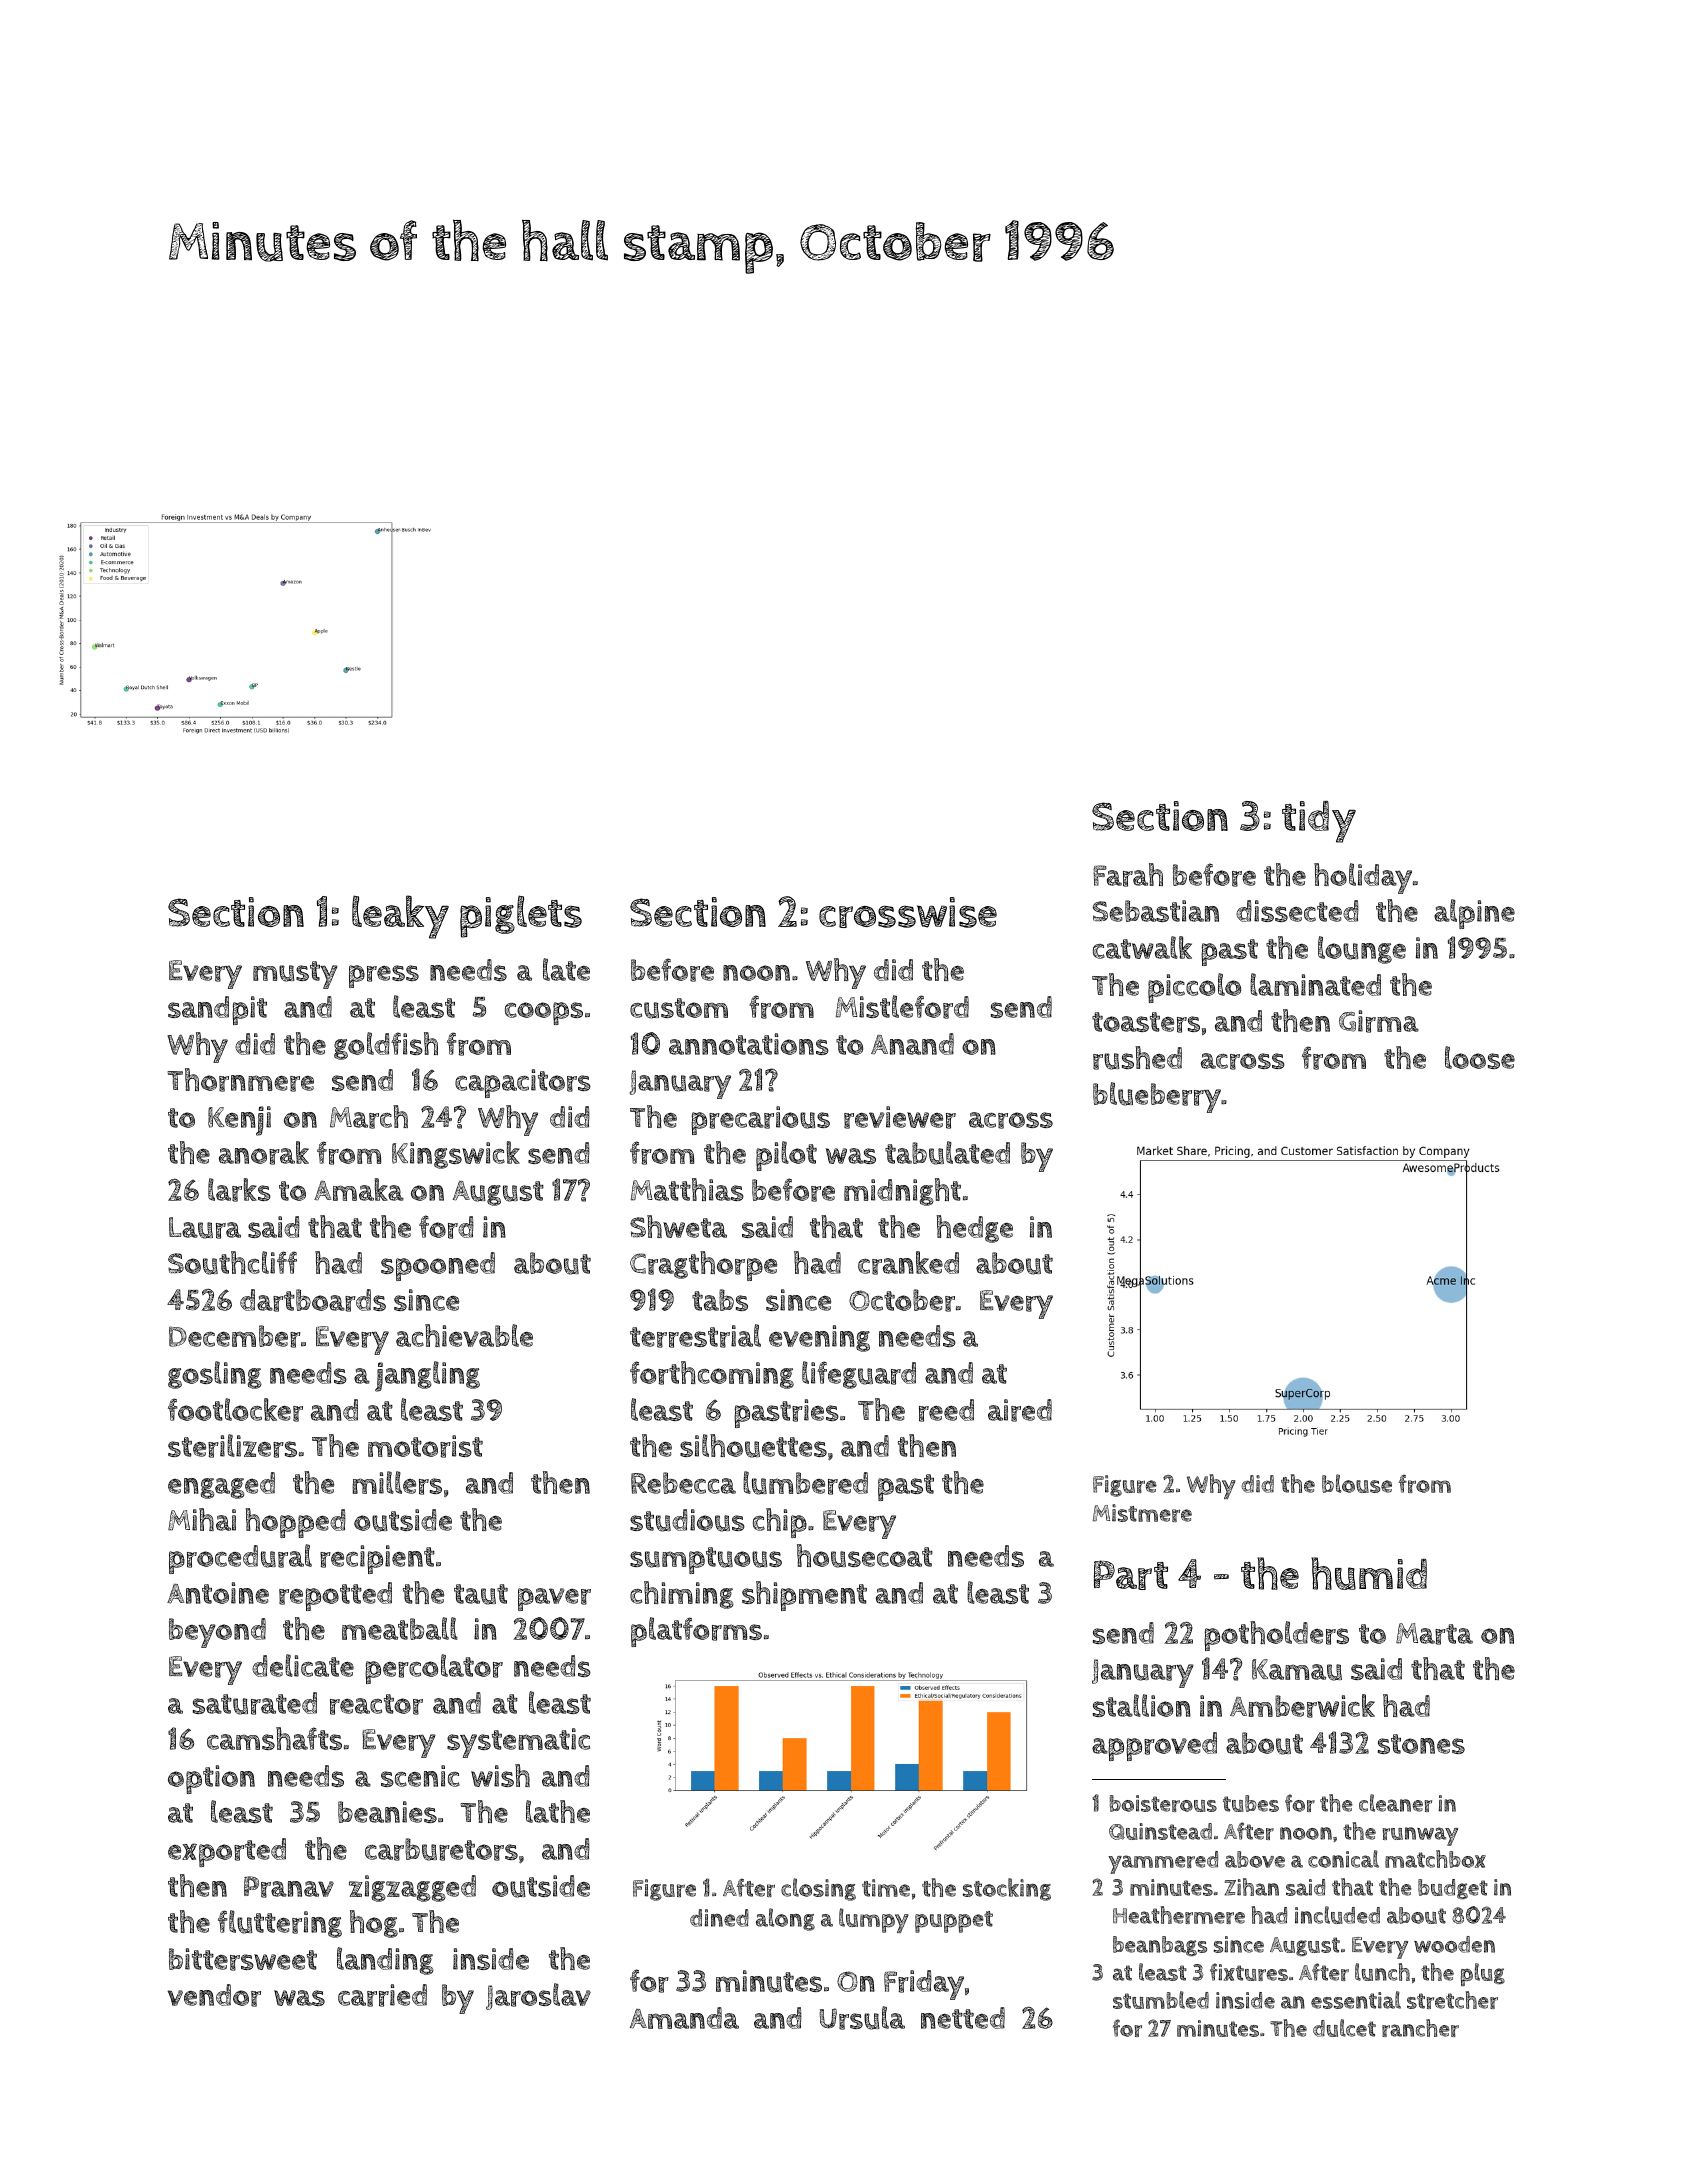  What do you see at coordinates (1344, 2028) in the screenshot?
I see `dulcet` at bounding box center [1344, 2028].
